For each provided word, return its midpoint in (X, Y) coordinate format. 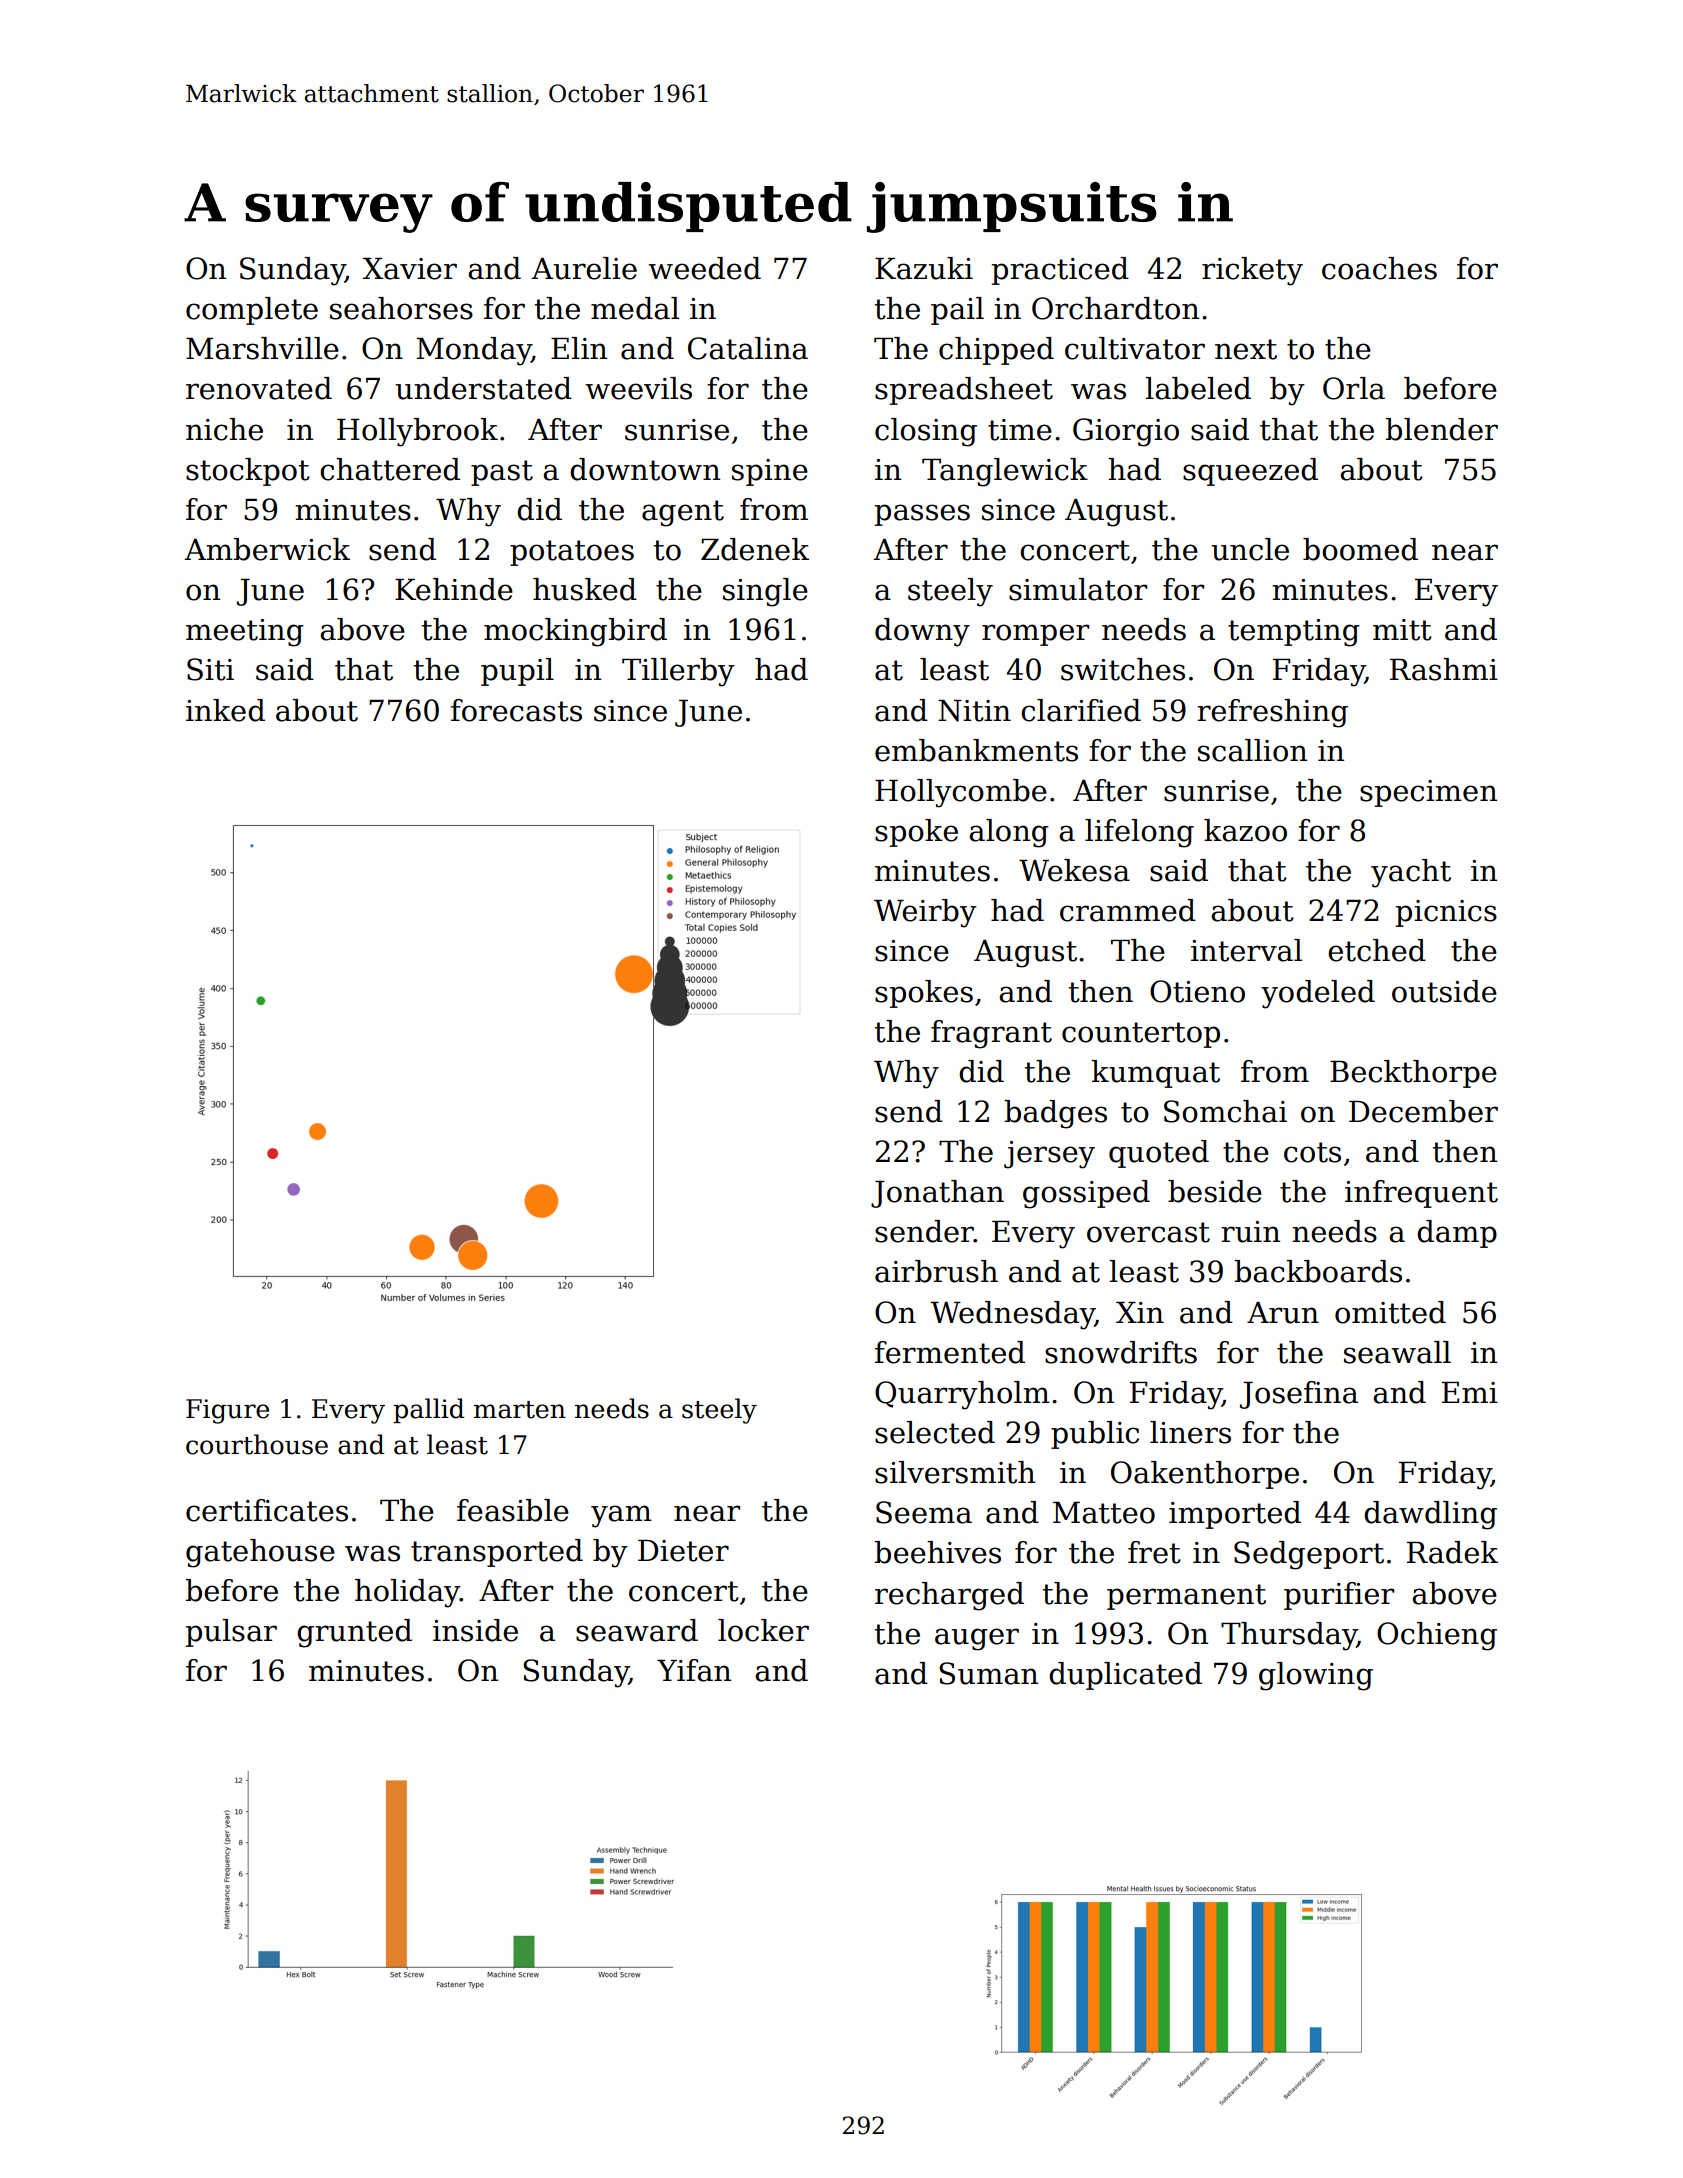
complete (252, 311)
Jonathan (937, 1194)
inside (475, 1630)
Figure (227, 1411)
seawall (1397, 1352)
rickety (1252, 271)
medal (635, 308)
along (1009, 833)
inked (225, 710)
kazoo (1245, 830)
